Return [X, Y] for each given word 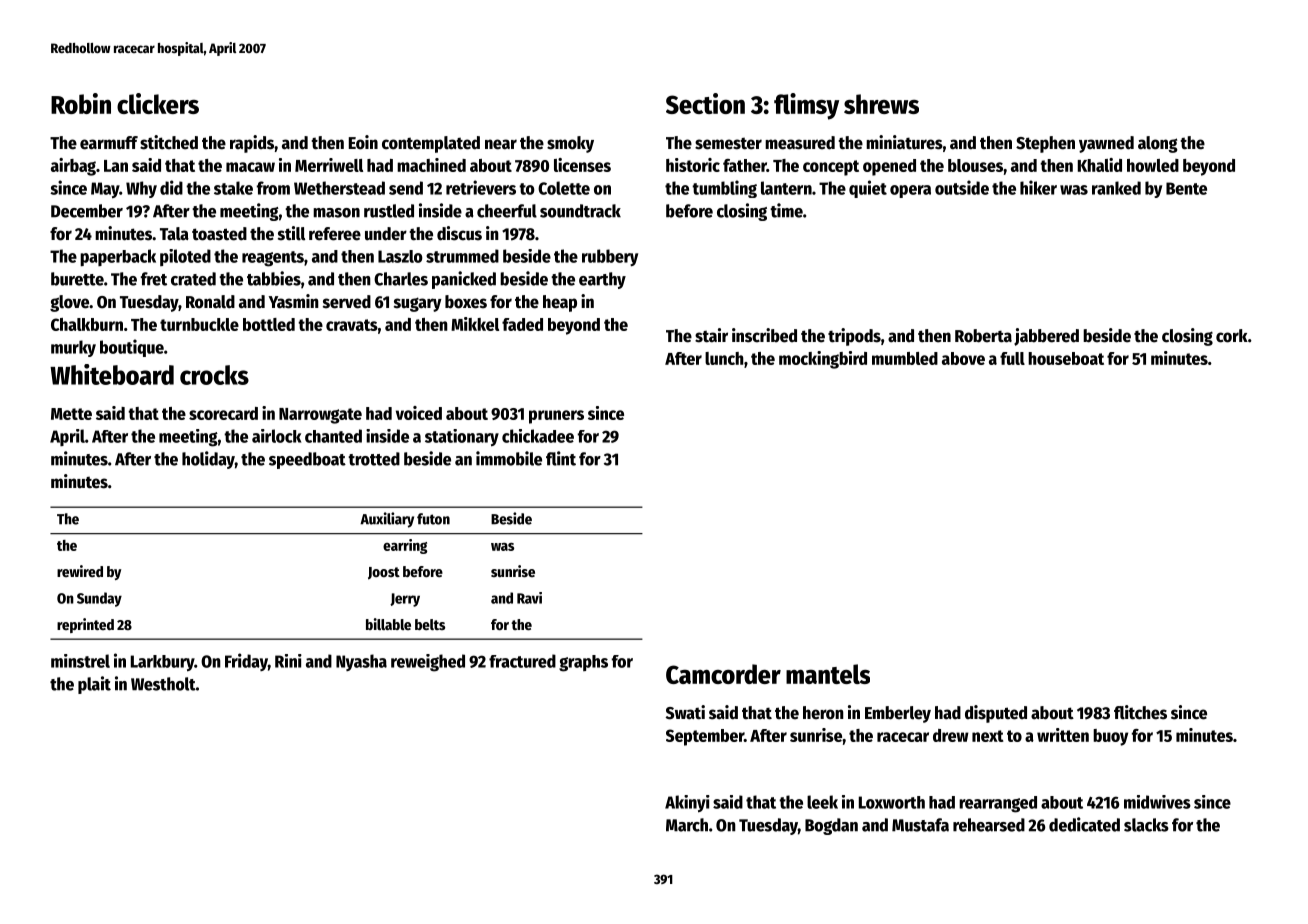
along [1158, 144]
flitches [1140, 712]
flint [561, 458]
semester [728, 144]
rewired [80, 571]
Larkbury [162, 663]
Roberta [983, 336]
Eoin [363, 142]
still [291, 233]
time [786, 210]
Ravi [529, 598]
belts [430, 624]
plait [94, 685]
